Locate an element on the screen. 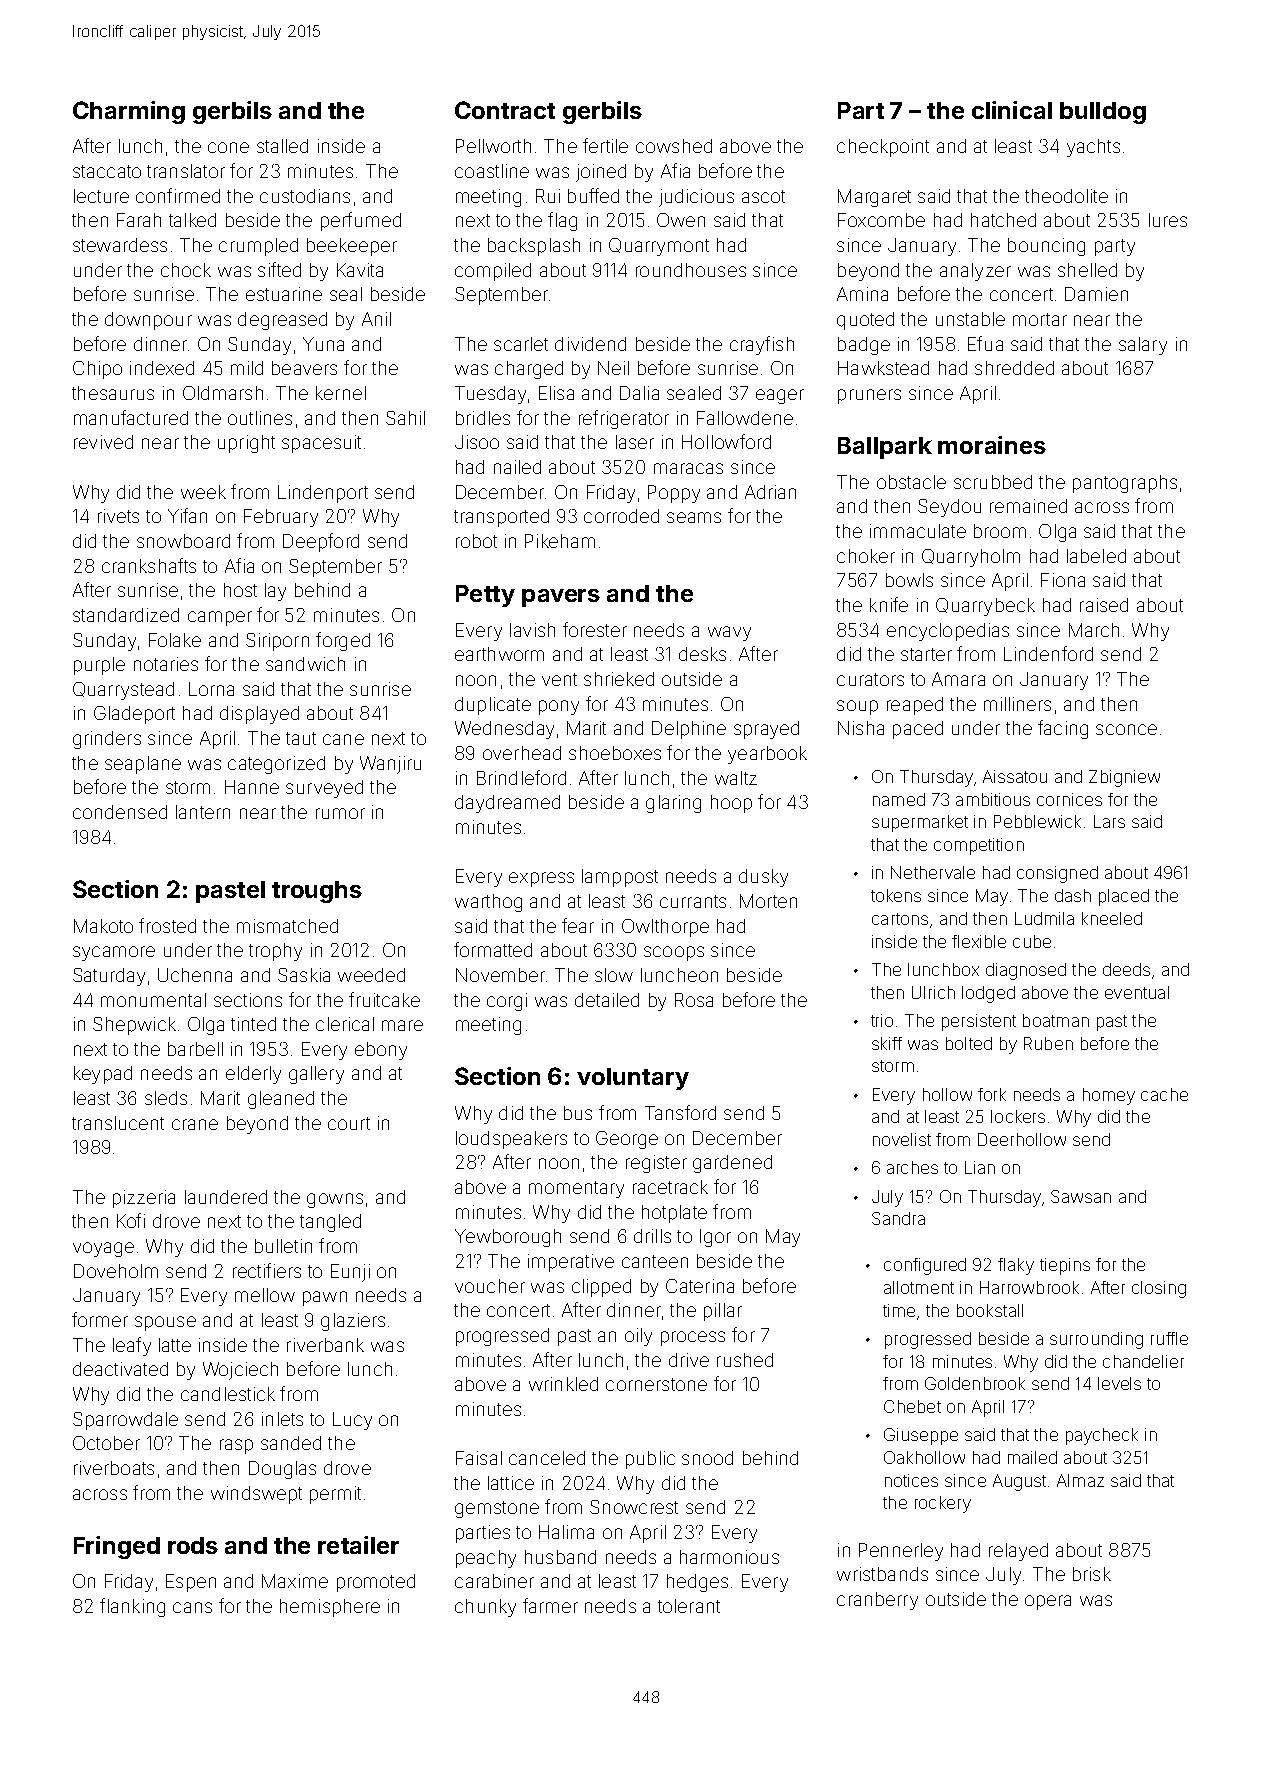 The image size is (1264, 1788). knife is located at coordinates (889, 604).
